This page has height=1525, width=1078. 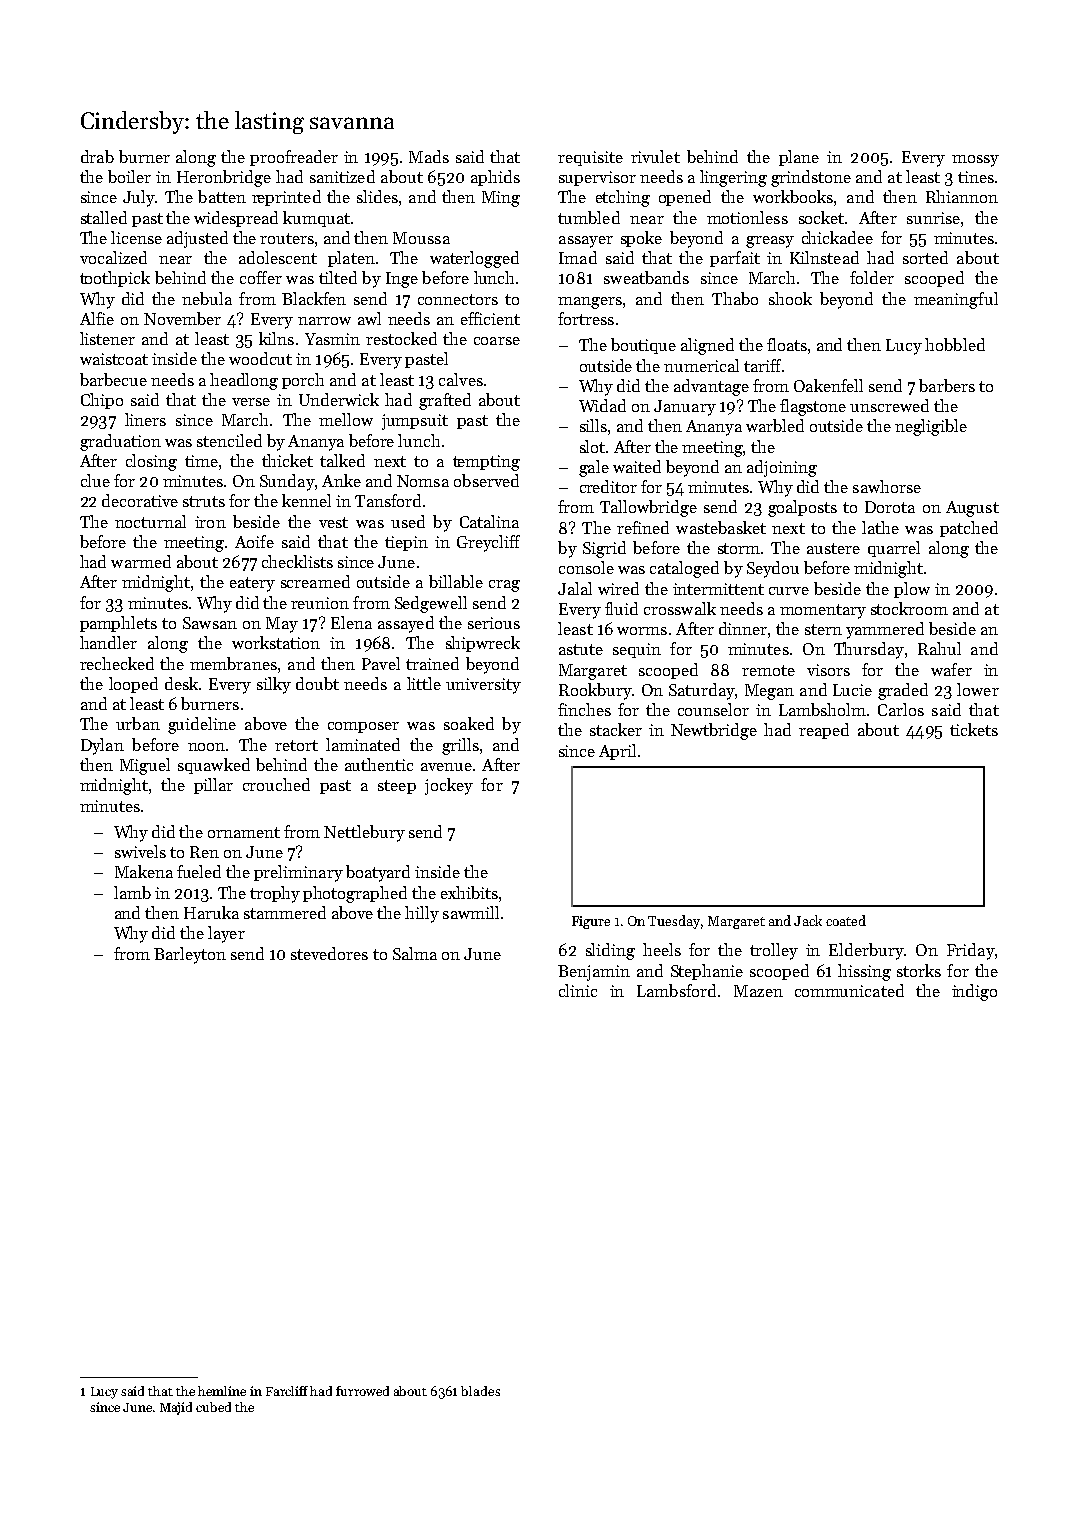 I want to click on boiler, so click(x=129, y=176).
